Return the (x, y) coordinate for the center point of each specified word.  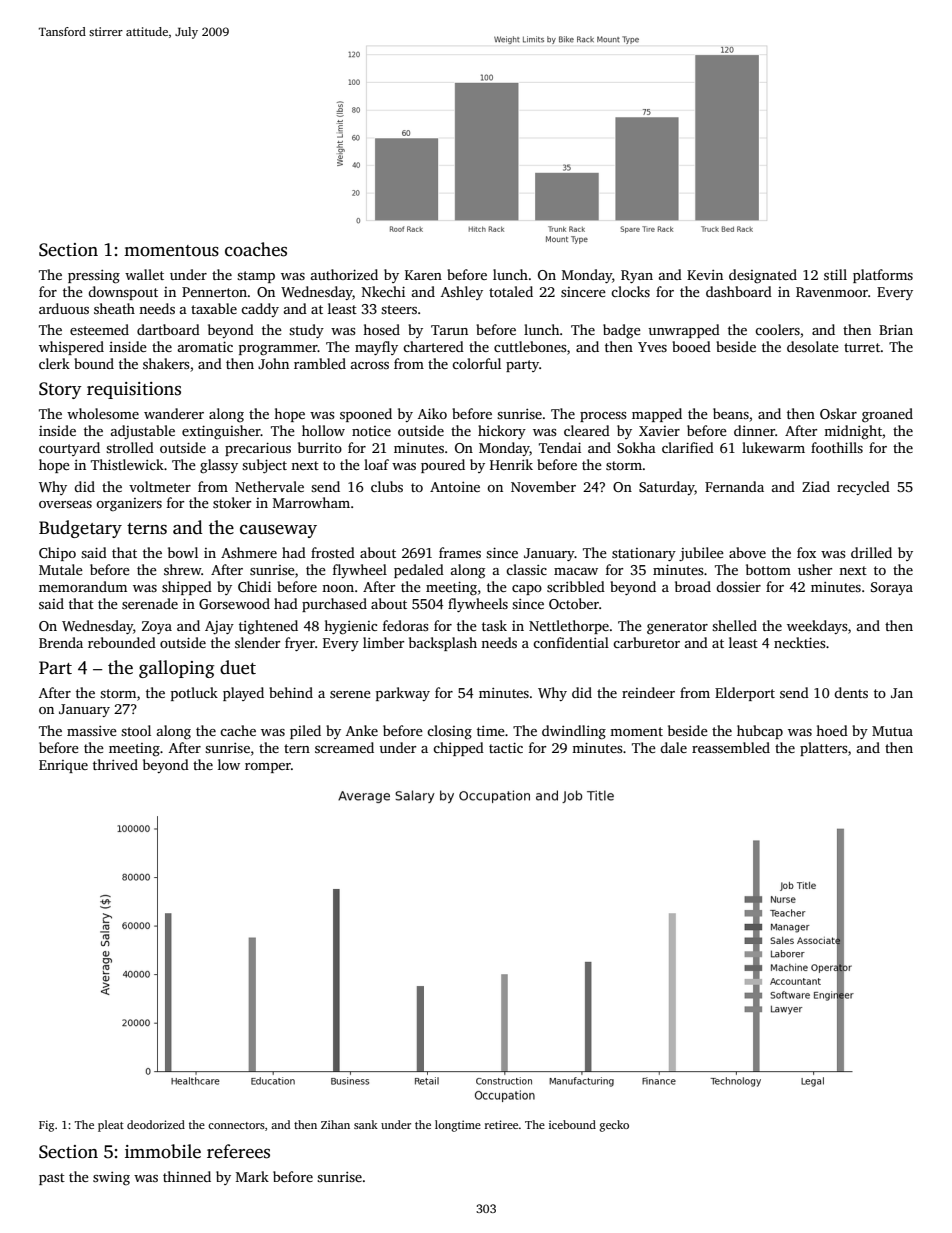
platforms (883, 276)
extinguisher (221, 432)
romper (268, 768)
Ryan (637, 276)
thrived (115, 764)
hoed (832, 730)
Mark (252, 1176)
